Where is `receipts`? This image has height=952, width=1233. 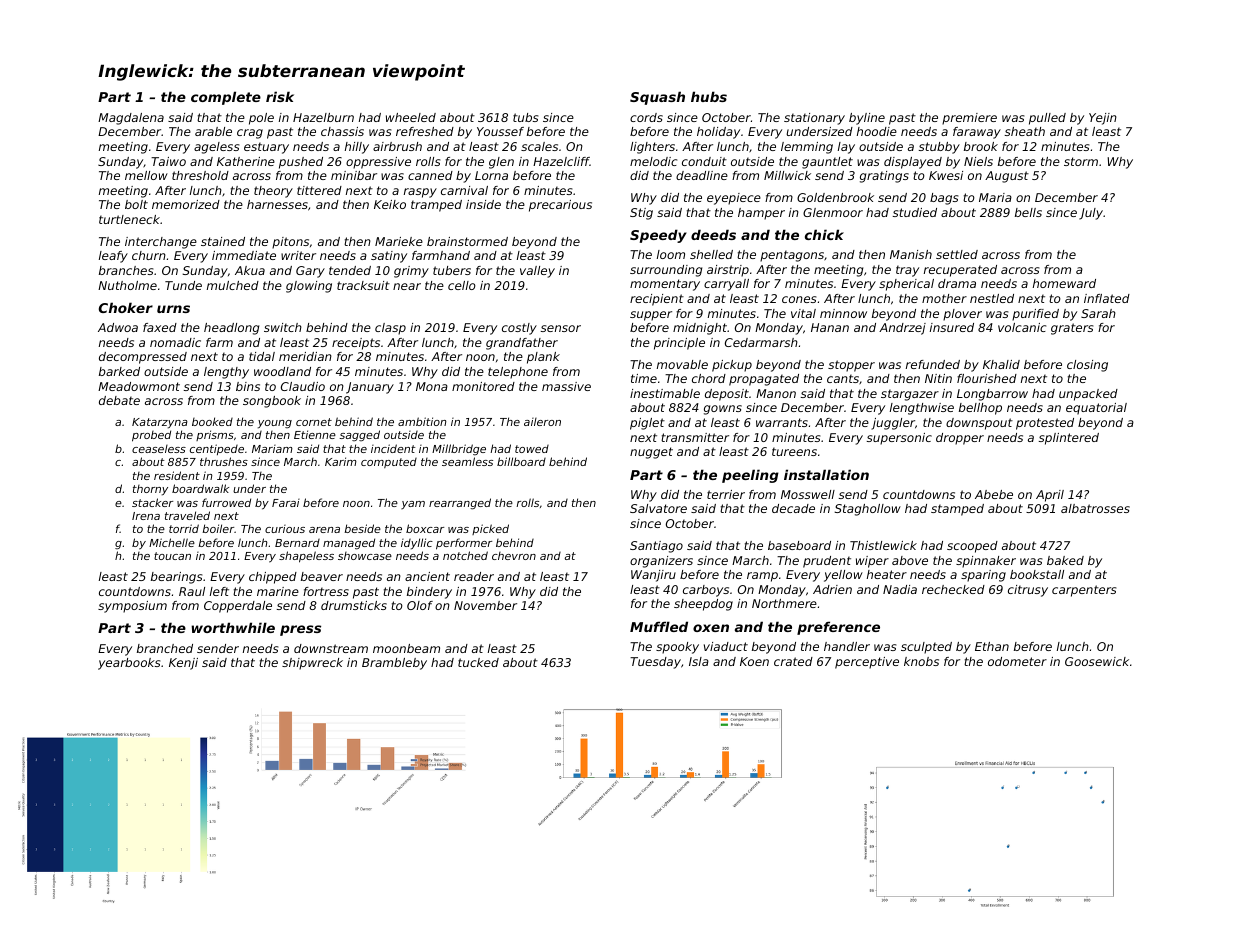 receipts is located at coordinates (356, 344).
